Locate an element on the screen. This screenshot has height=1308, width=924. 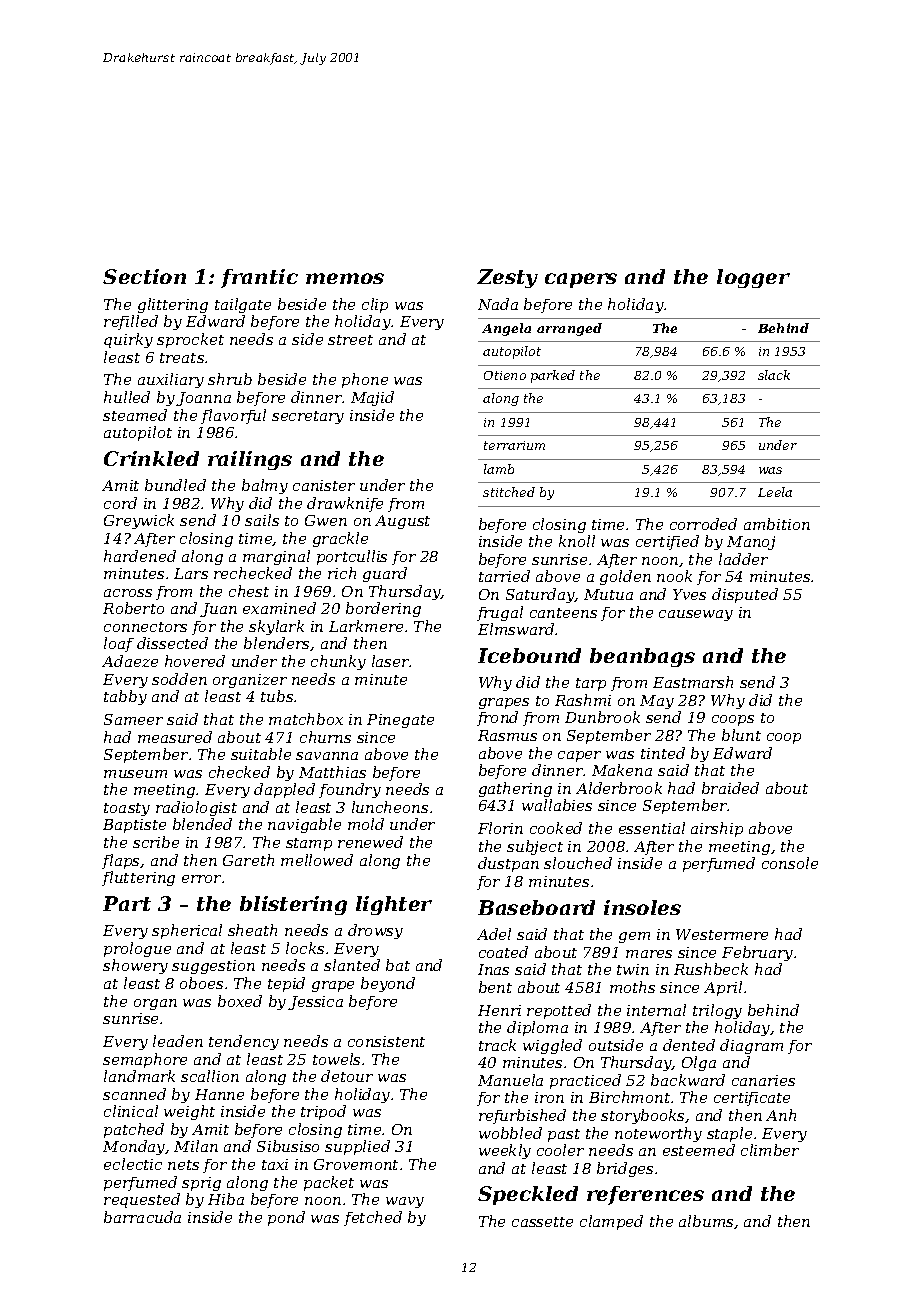
memos is located at coordinates (345, 278).
